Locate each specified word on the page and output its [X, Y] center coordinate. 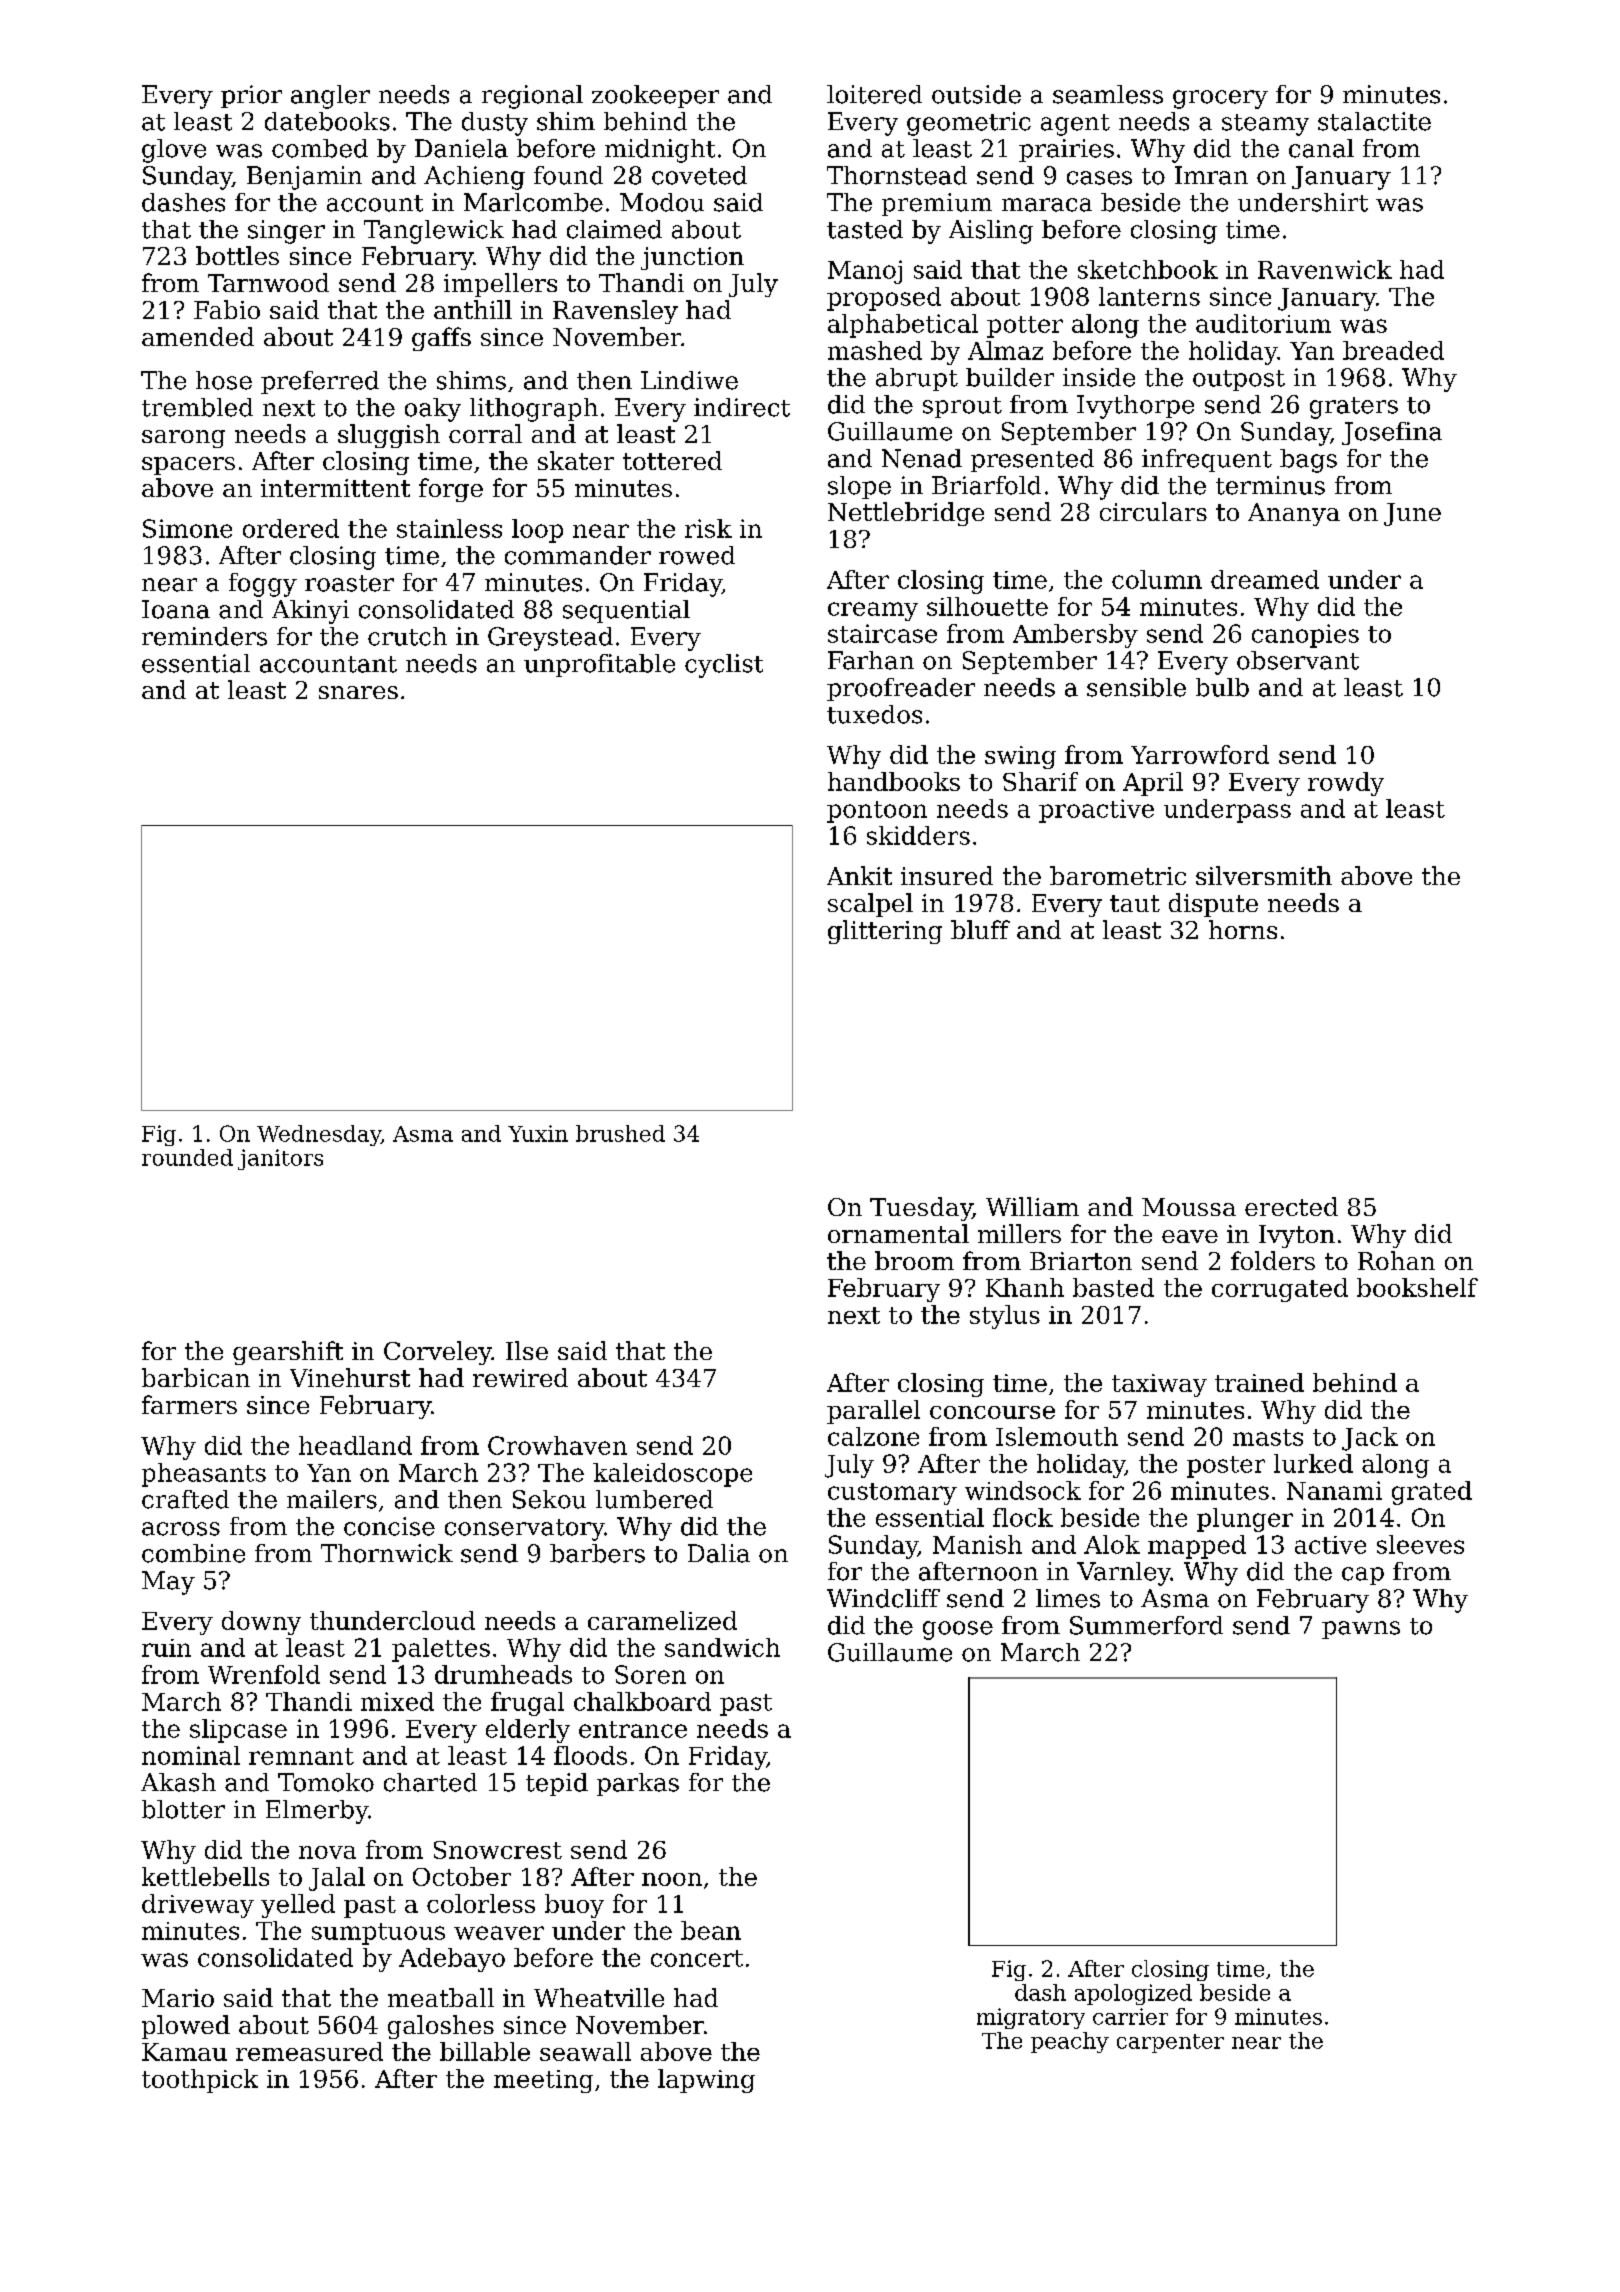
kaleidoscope [672, 1475]
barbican [196, 1377]
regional [532, 97]
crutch [407, 636]
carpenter [1170, 2043]
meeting [543, 2081]
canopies [1305, 636]
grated [1432, 1493]
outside [976, 94]
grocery [1220, 99]
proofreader [901, 689]
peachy [1070, 2042]
